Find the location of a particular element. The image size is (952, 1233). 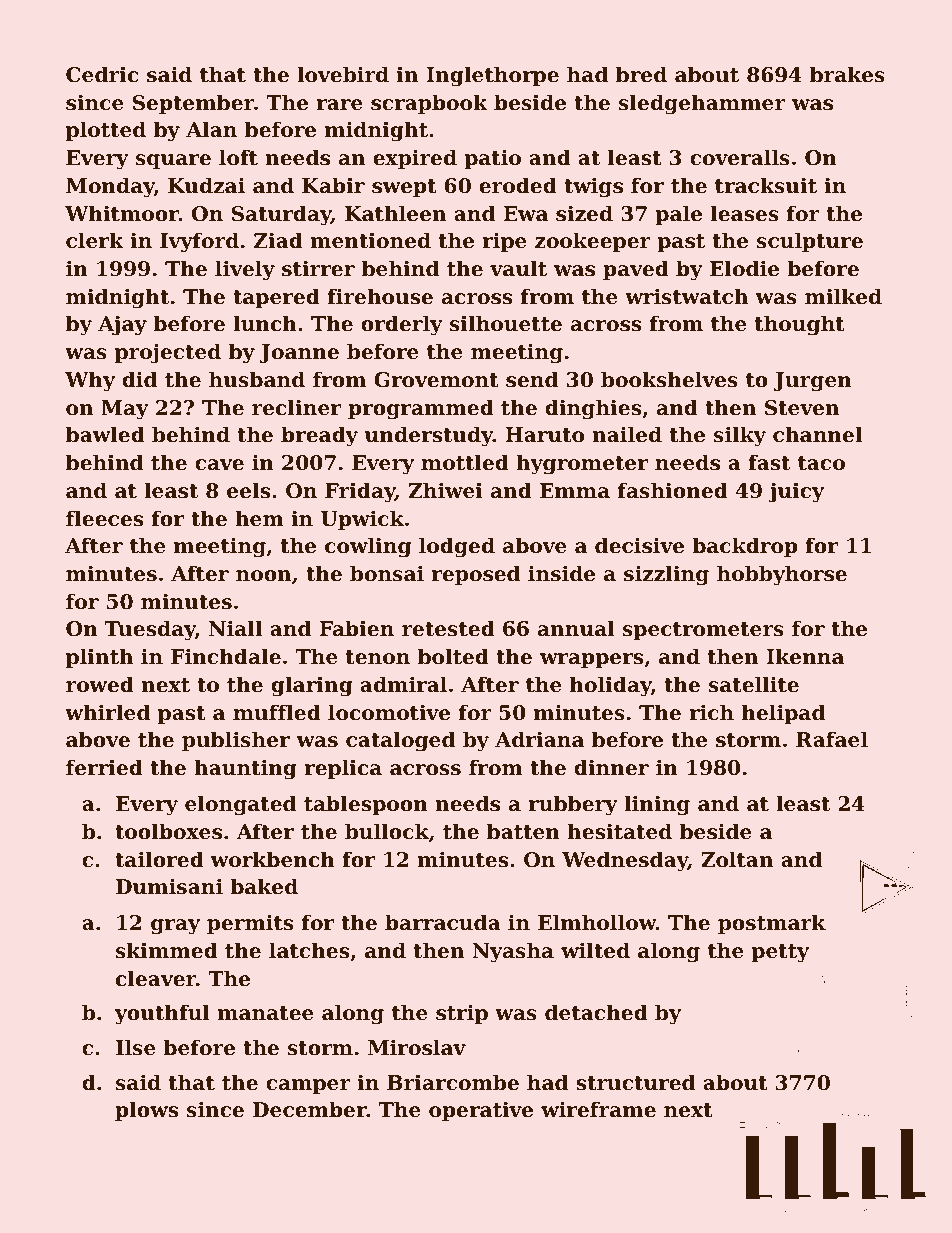

backdrop is located at coordinates (745, 547).
